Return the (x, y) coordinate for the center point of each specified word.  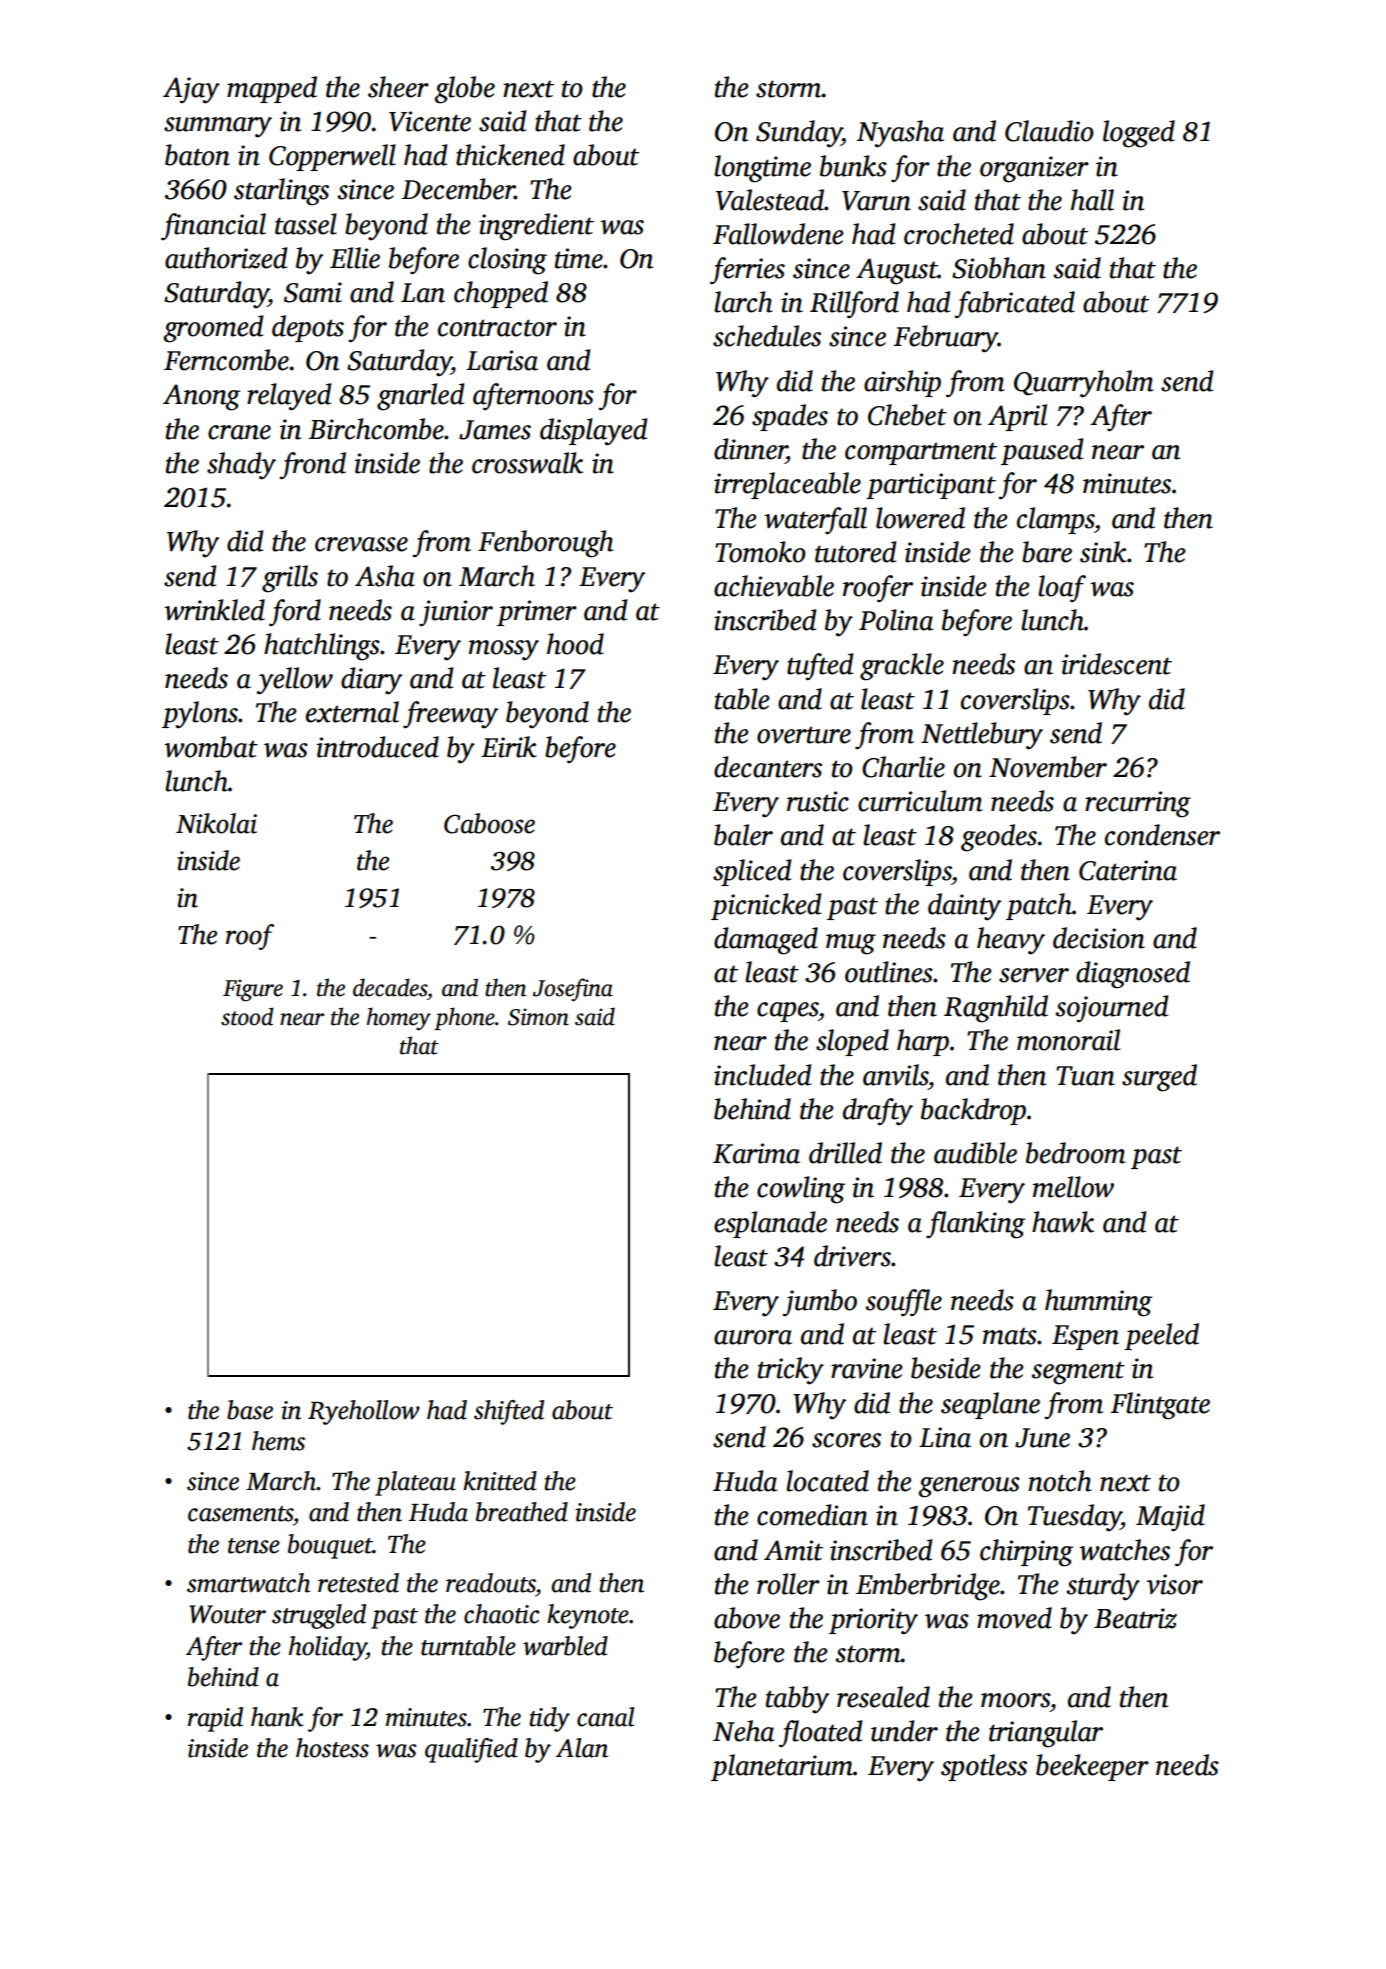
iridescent (1116, 664)
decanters (768, 767)
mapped (272, 89)
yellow (294, 681)
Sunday (799, 134)
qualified (471, 1750)
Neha (743, 1731)
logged (1139, 134)
